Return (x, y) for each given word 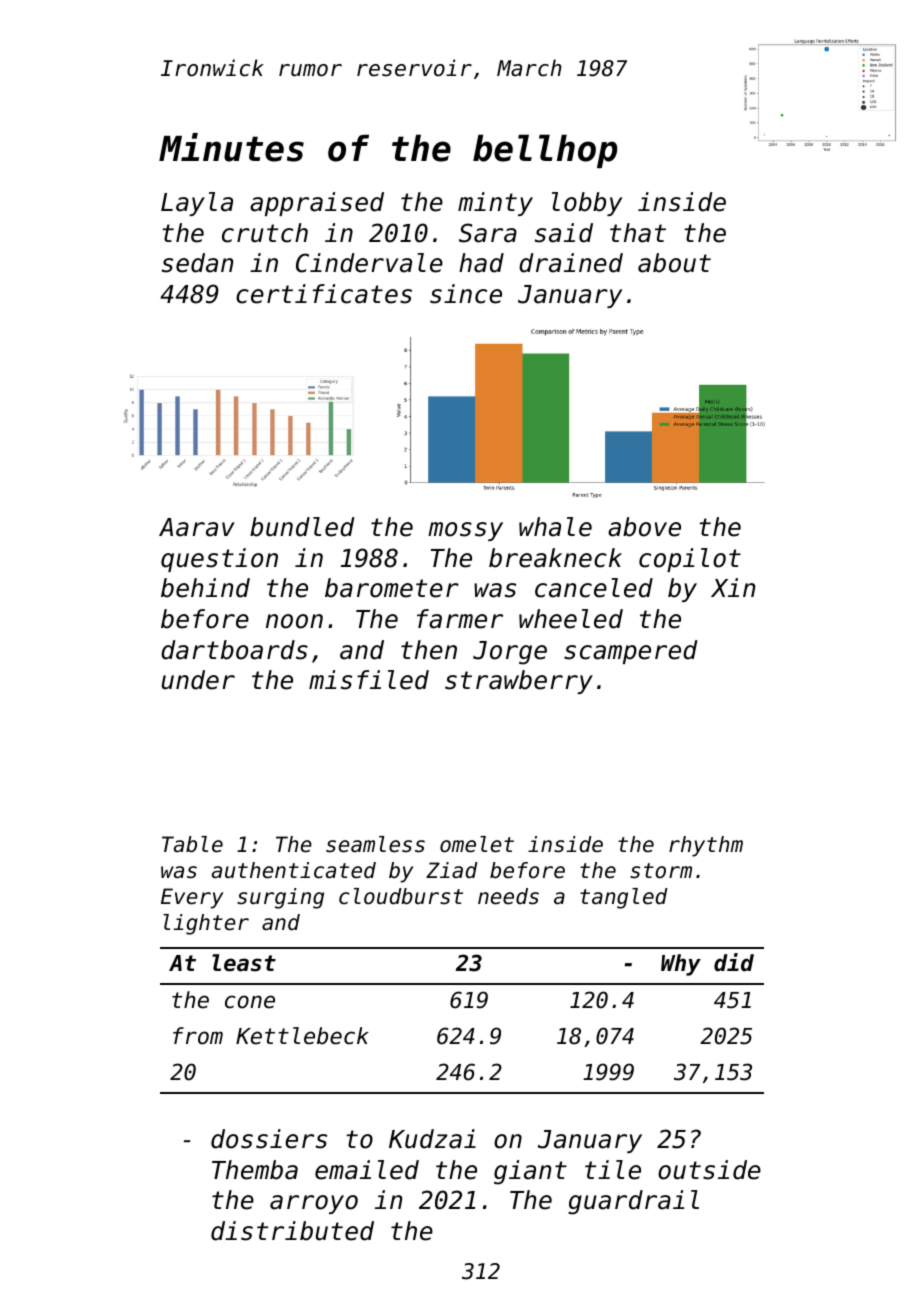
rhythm (706, 846)
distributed (292, 1231)
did (734, 962)
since (466, 294)
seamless (375, 844)
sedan (197, 263)
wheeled (571, 619)
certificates (324, 294)
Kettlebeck (302, 1036)
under (198, 680)
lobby (587, 204)
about (674, 263)
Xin (733, 587)
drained (571, 263)
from (198, 1036)
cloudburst (401, 896)
